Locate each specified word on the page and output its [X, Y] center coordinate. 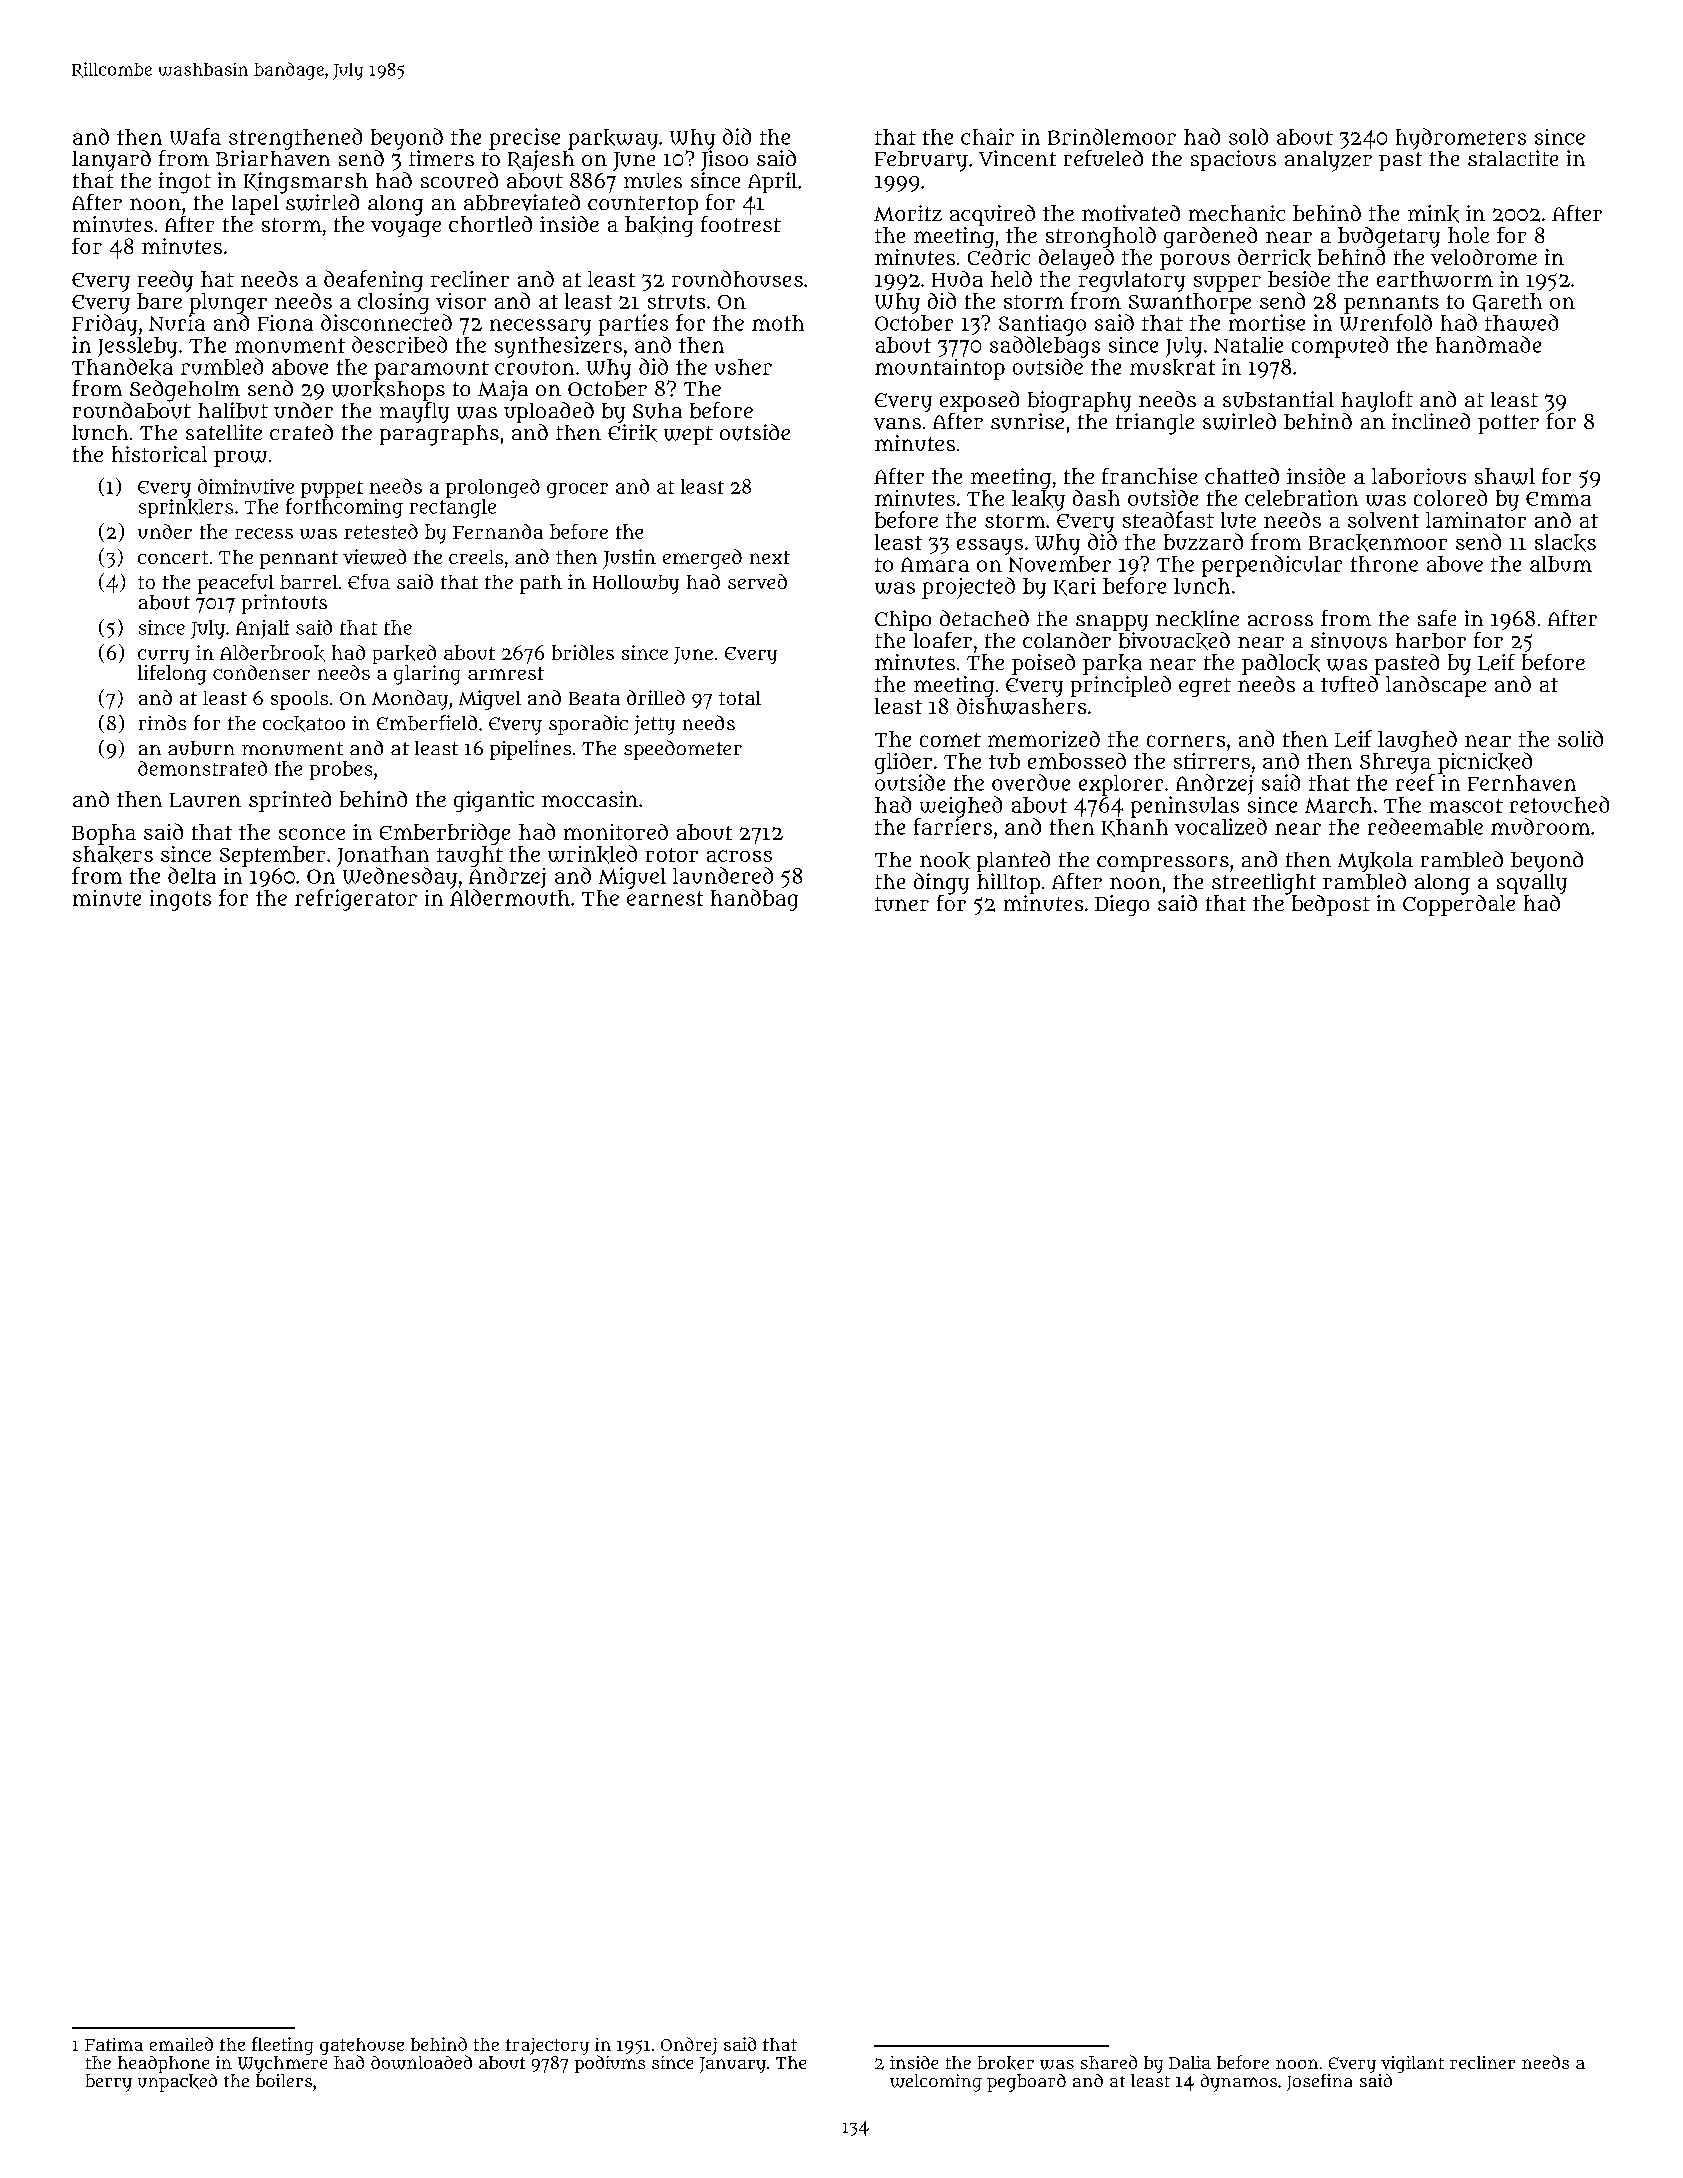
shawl [1505, 476]
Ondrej [689, 2046]
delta [192, 875]
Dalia [1190, 2062]
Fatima [114, 2044]
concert [173, 557]
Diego [1122, 905]
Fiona [285, 323]
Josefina [1319, 2082]
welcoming [936, 2083]
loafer [943, 640]
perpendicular [1272, 566]
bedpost [1331, 905]
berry [109, 2083]
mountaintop [940, 369]
